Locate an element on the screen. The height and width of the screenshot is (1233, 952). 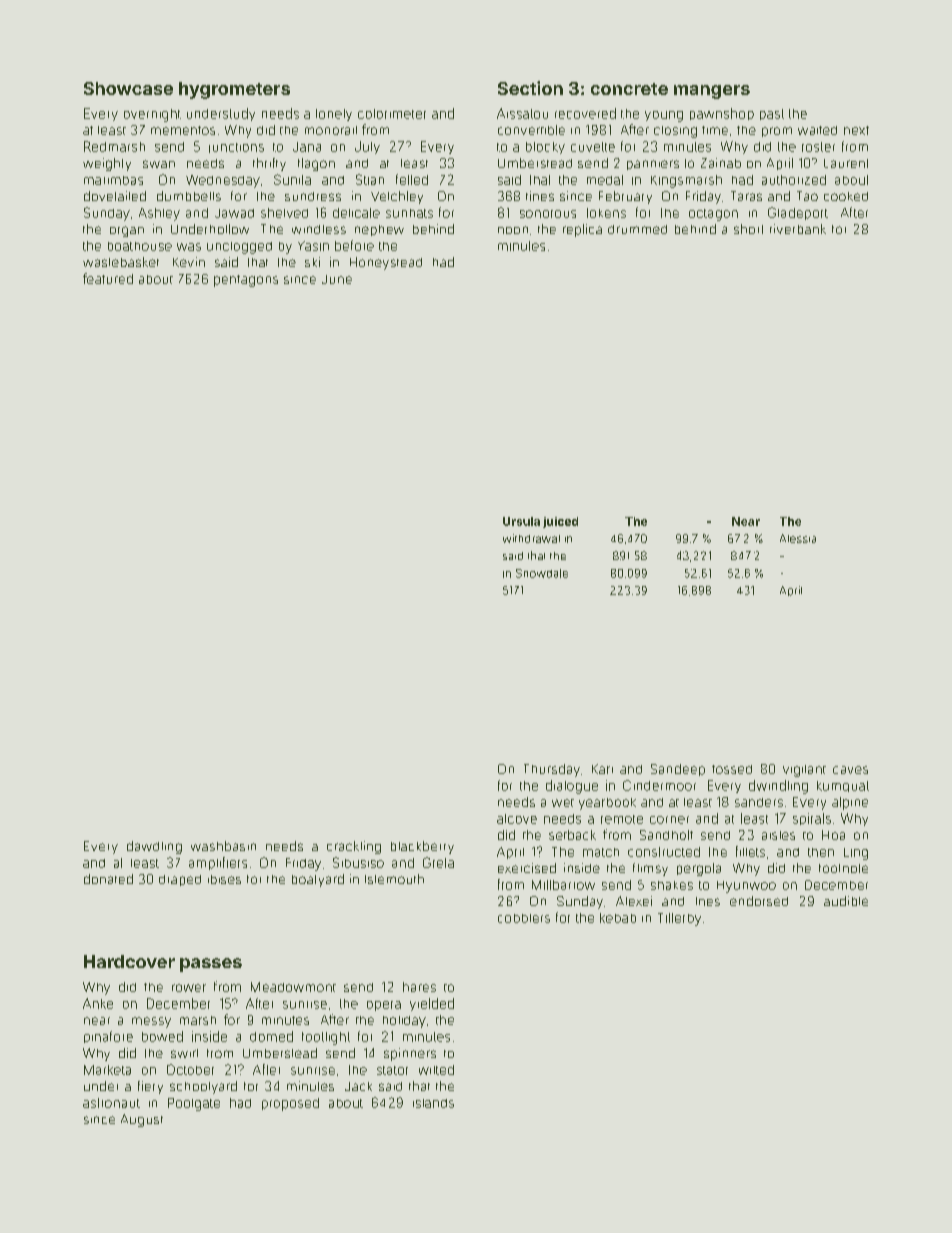
Sandeep is located at coordinates (678, 770).
